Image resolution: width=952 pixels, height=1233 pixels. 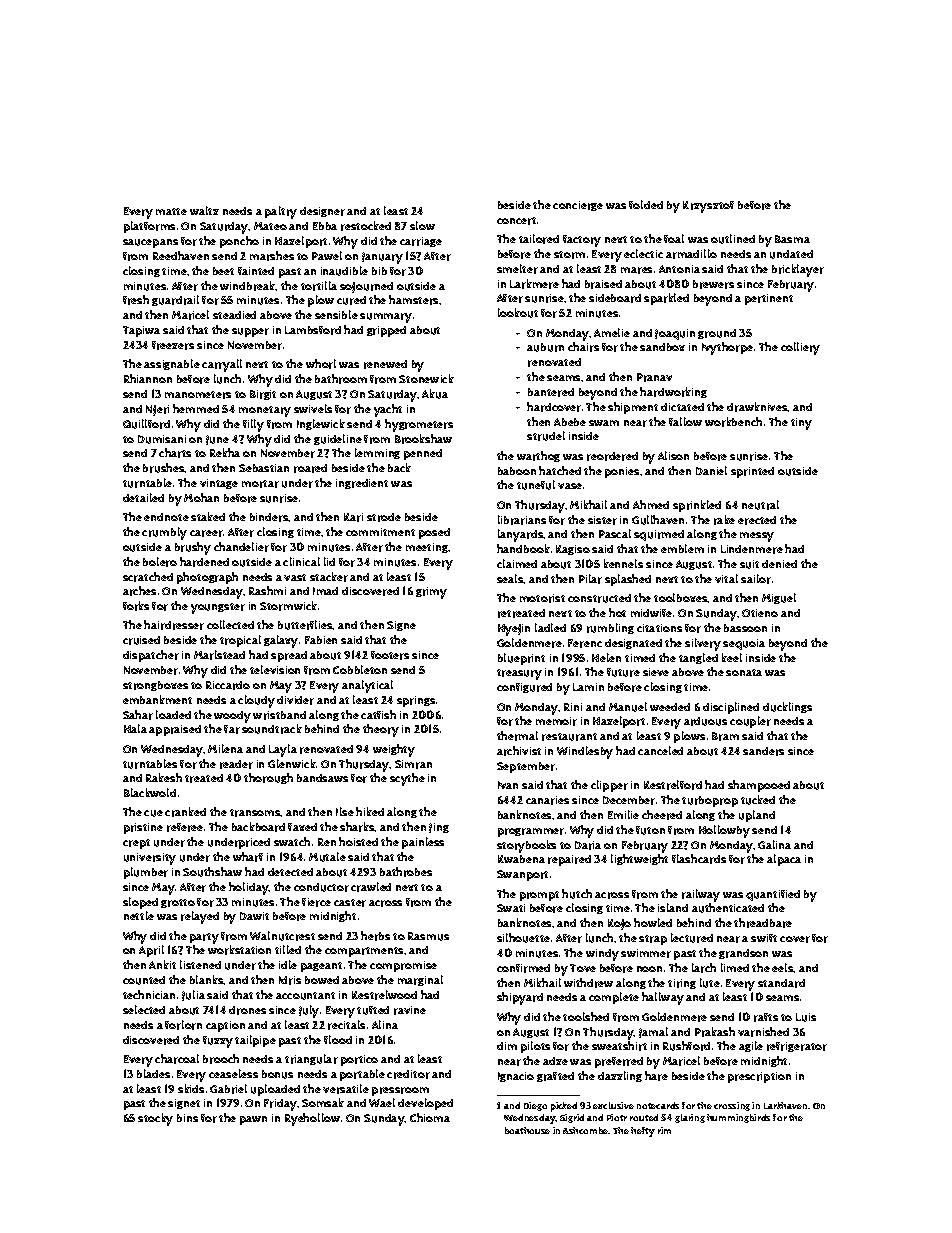 I want to click on tiny, so click(x=801, y=424).
